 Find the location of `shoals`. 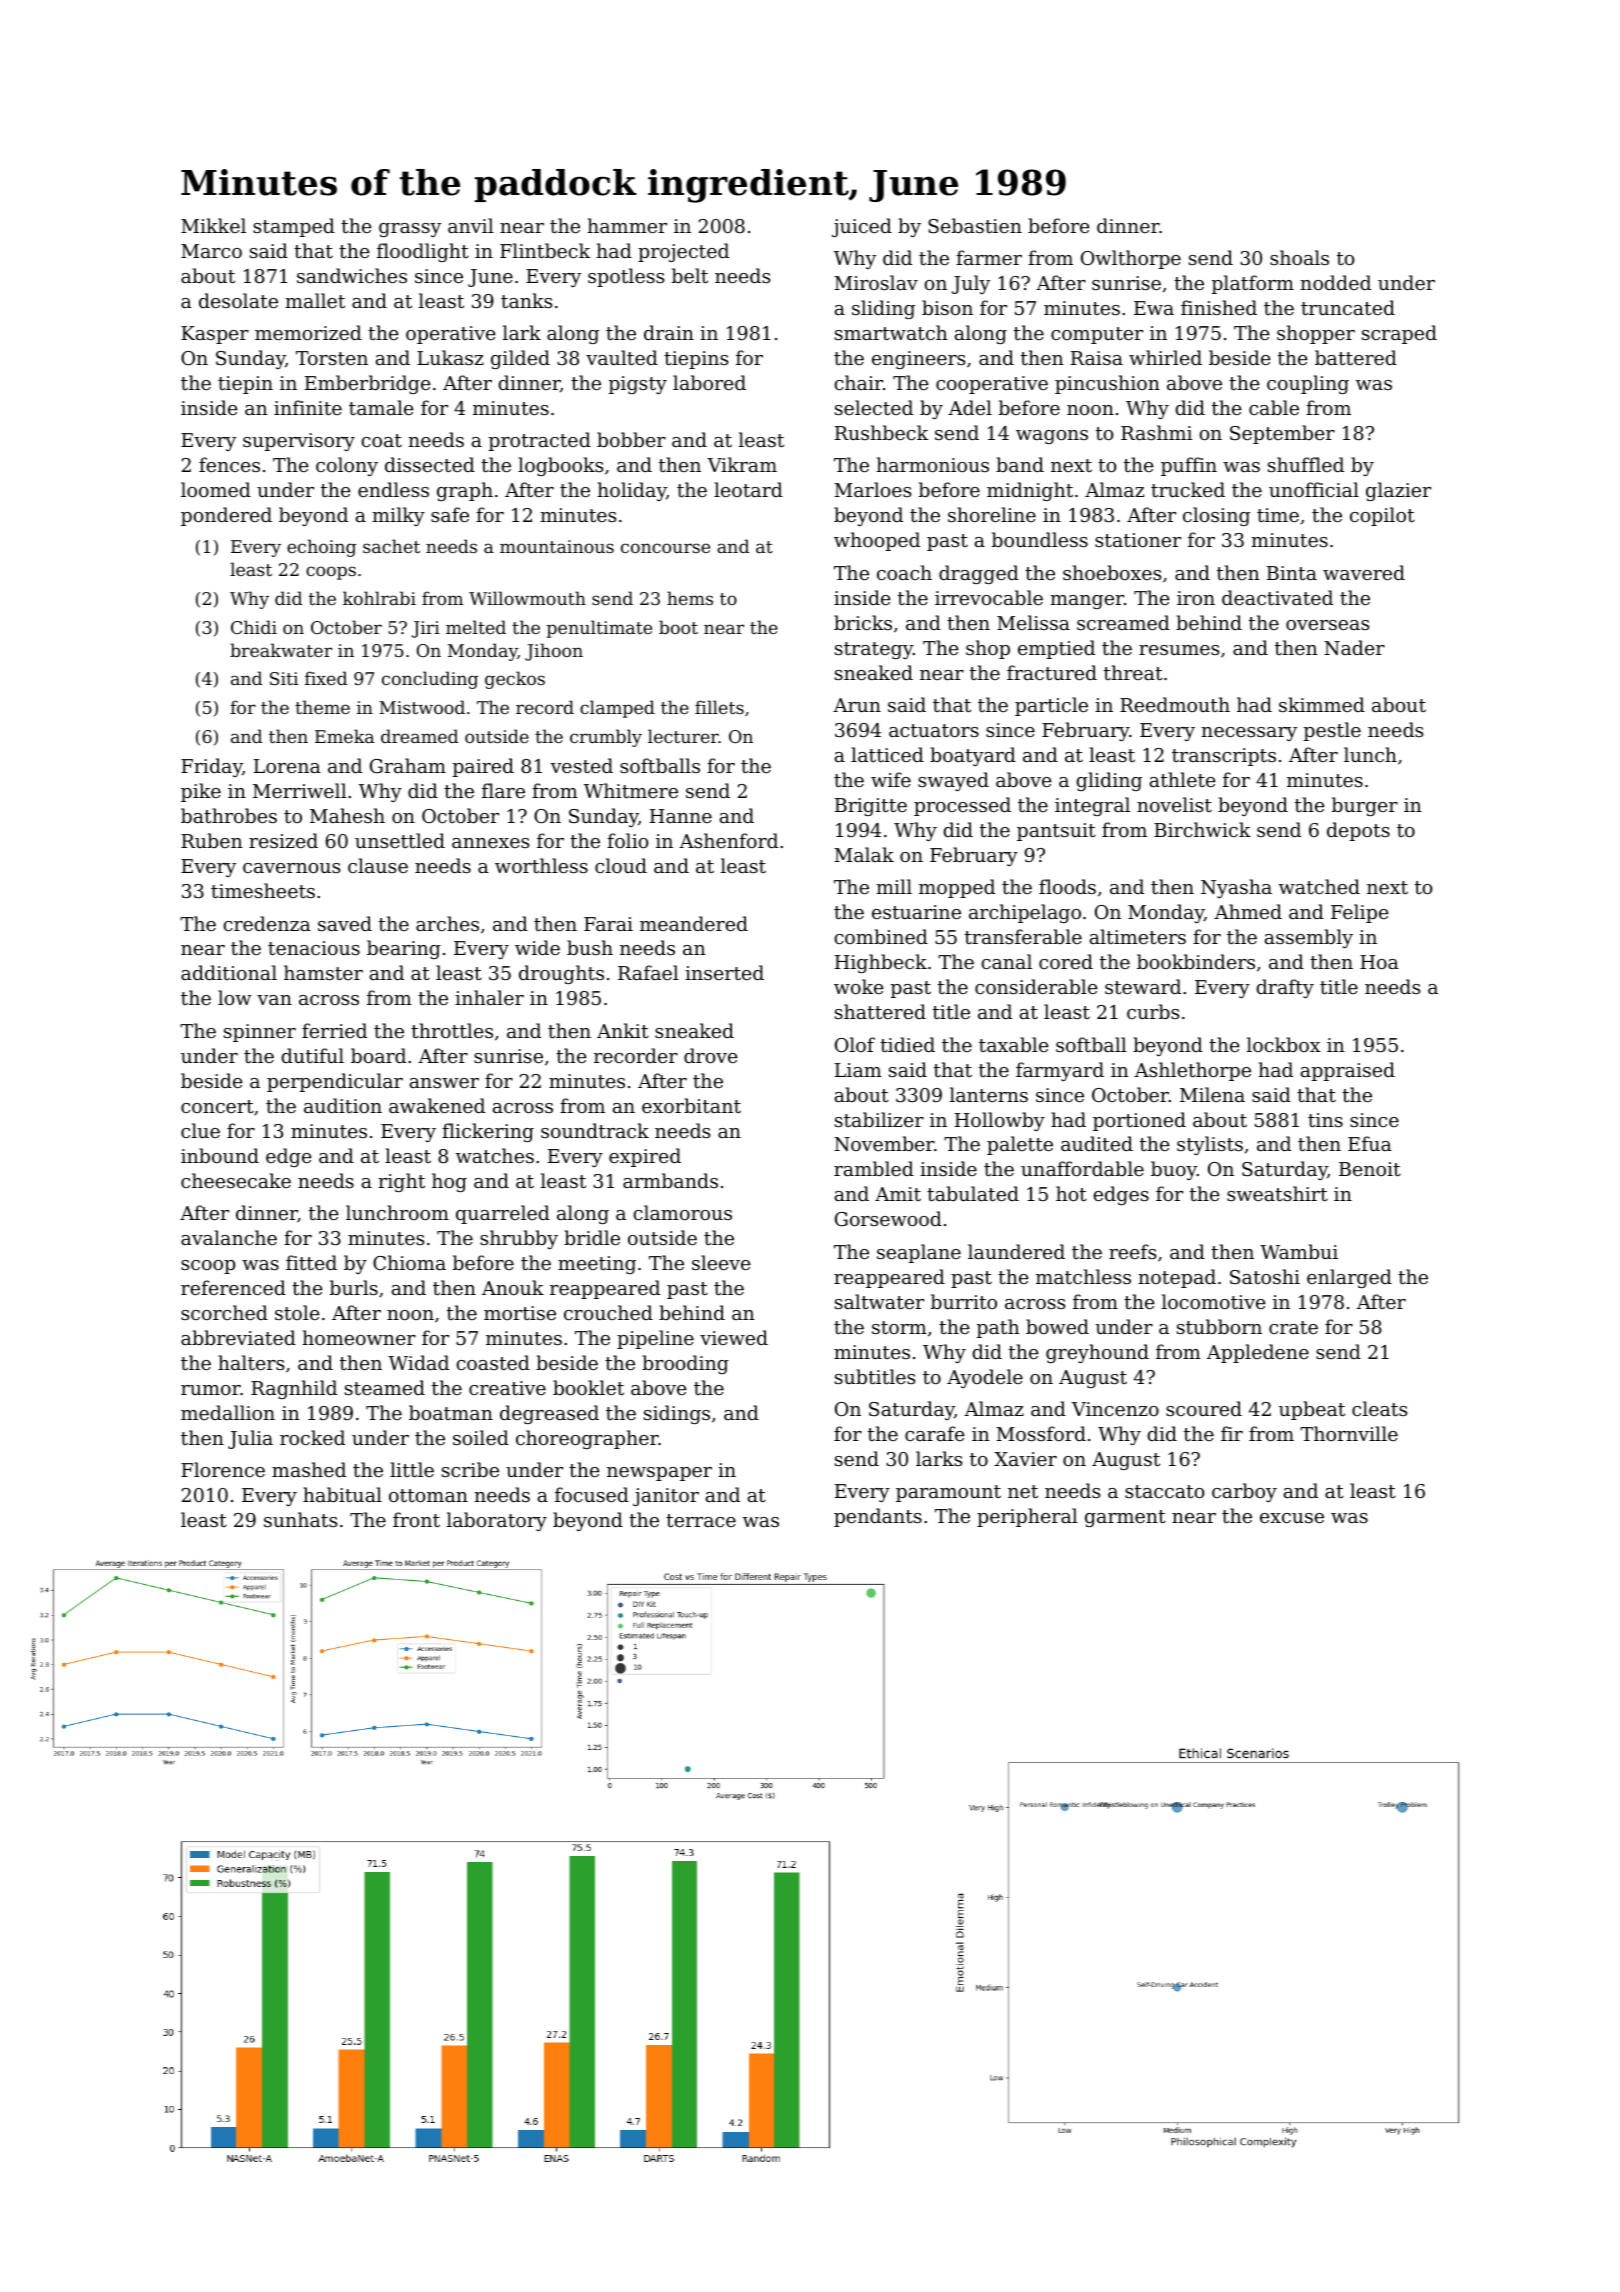

shoals is located at coordinates (1299, 257).
